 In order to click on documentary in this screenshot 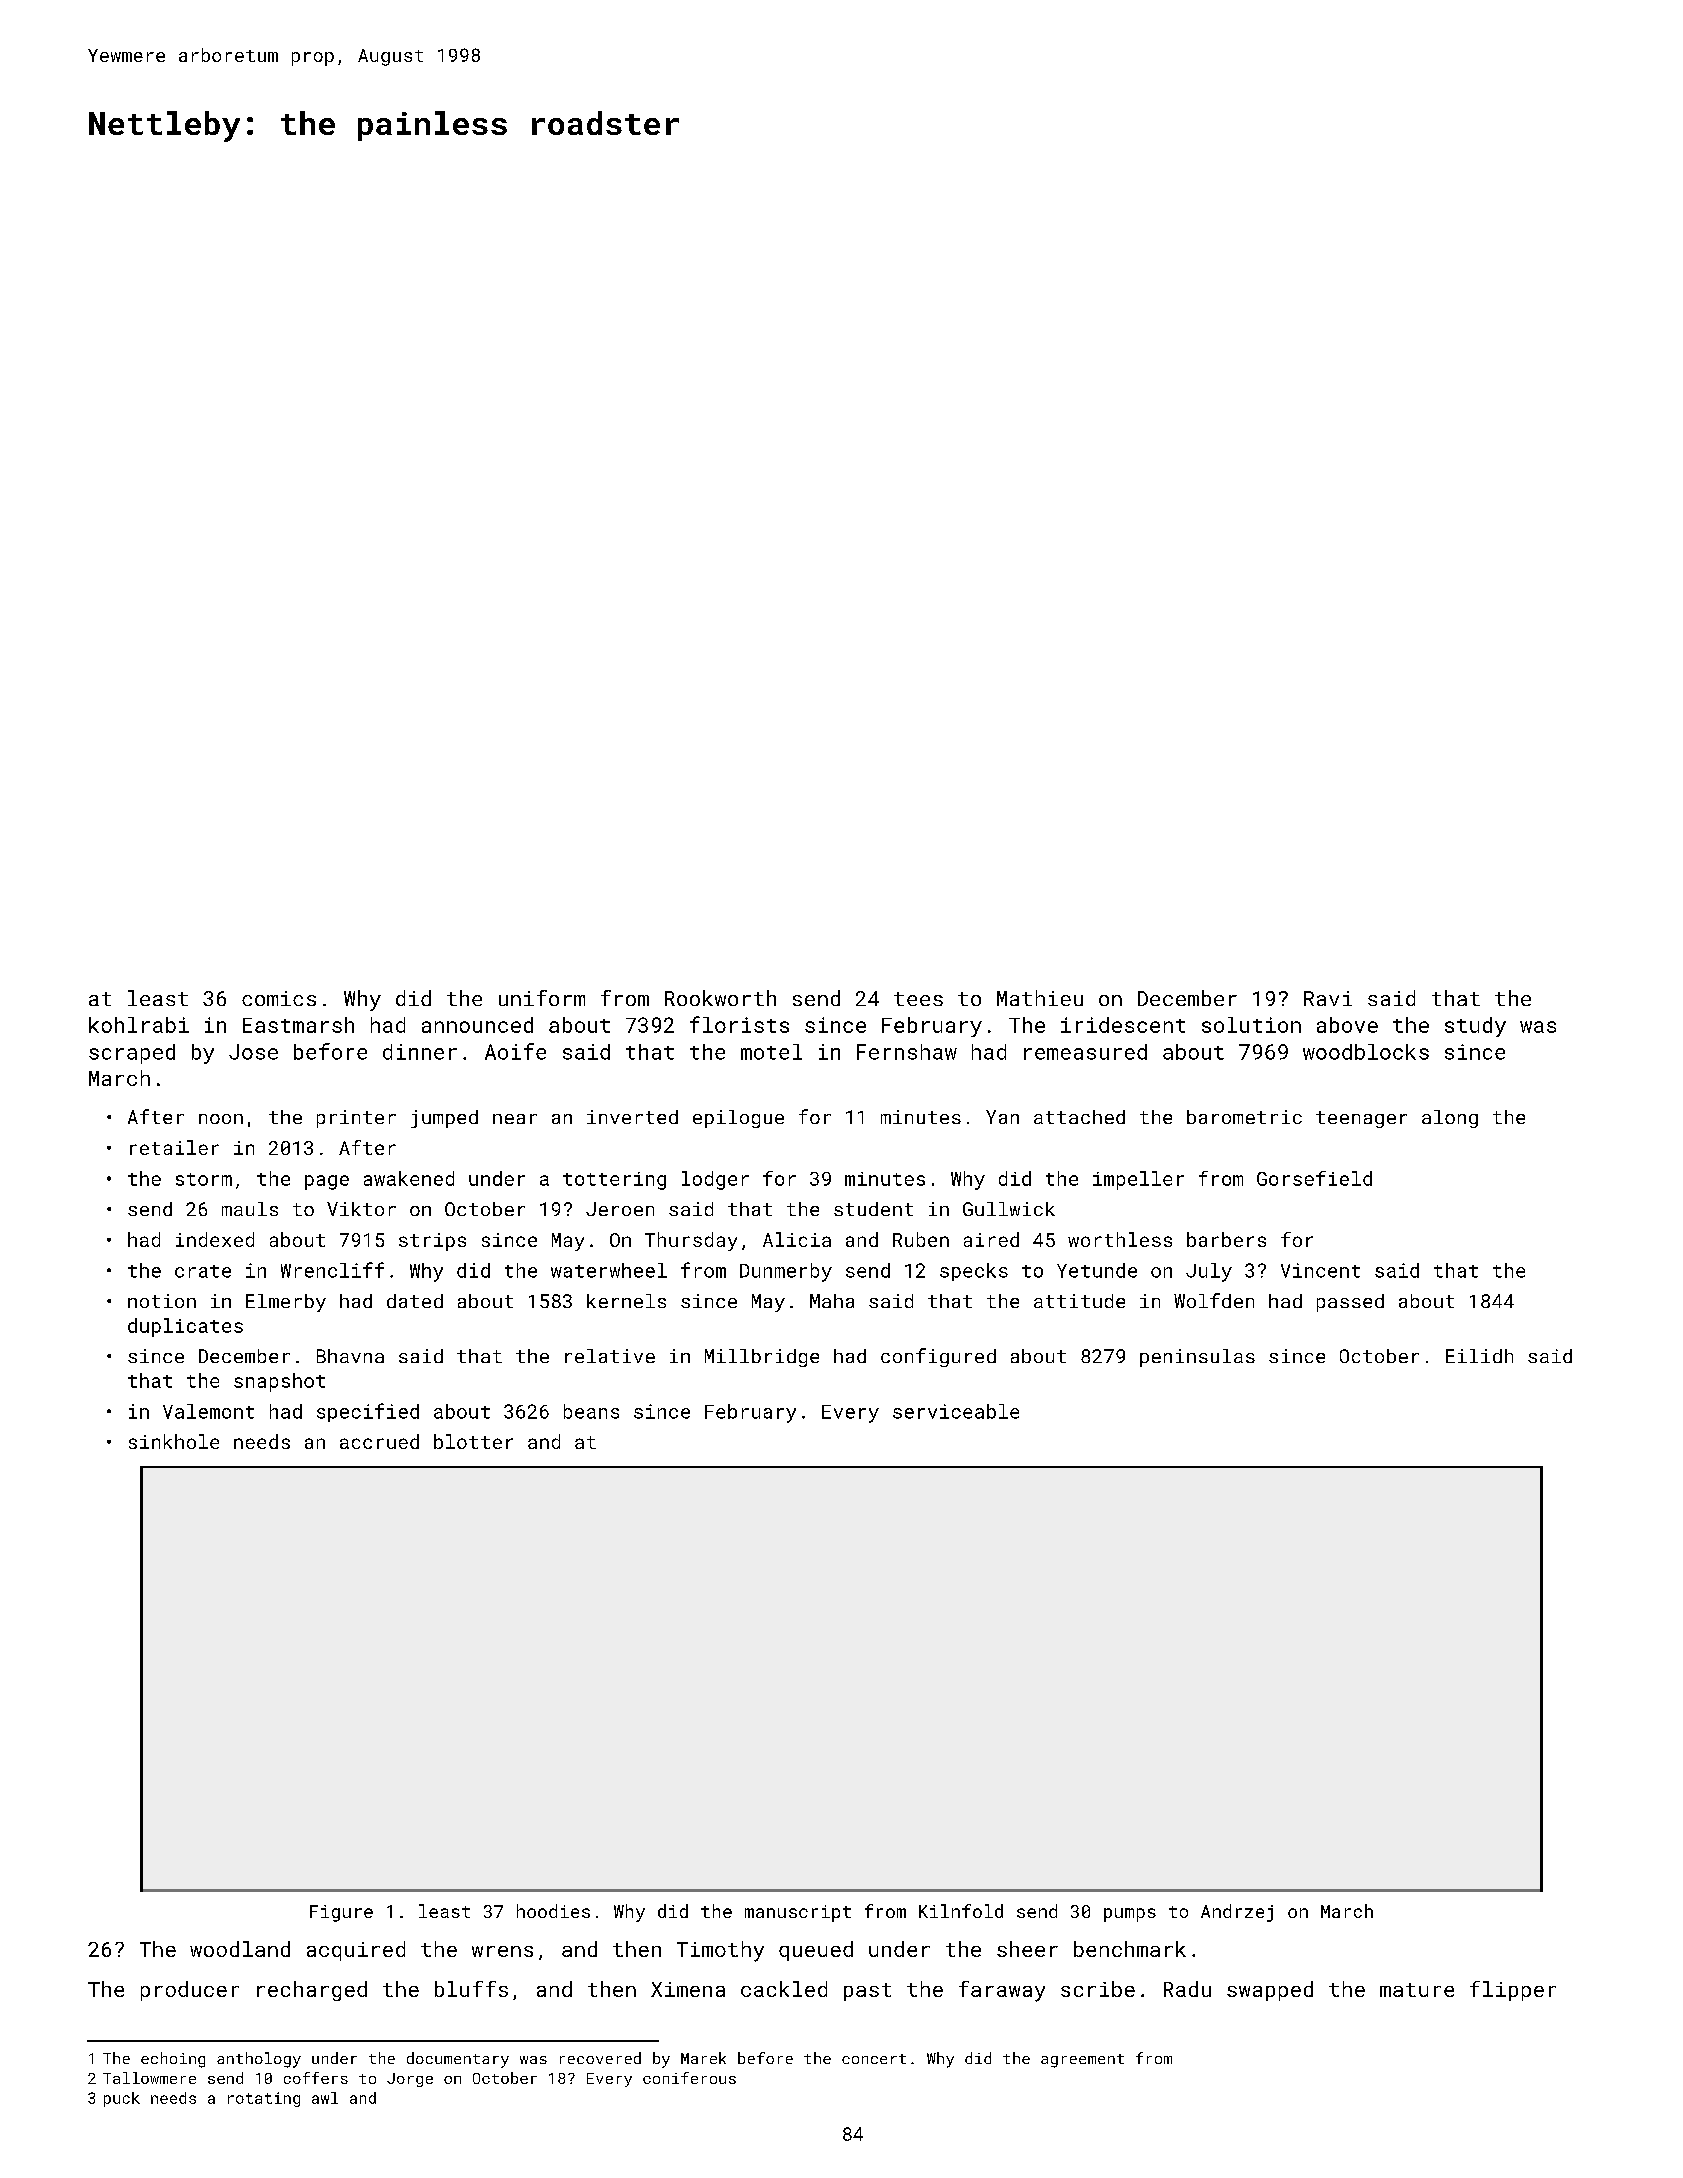, I will do `click(458, 2060)`.
